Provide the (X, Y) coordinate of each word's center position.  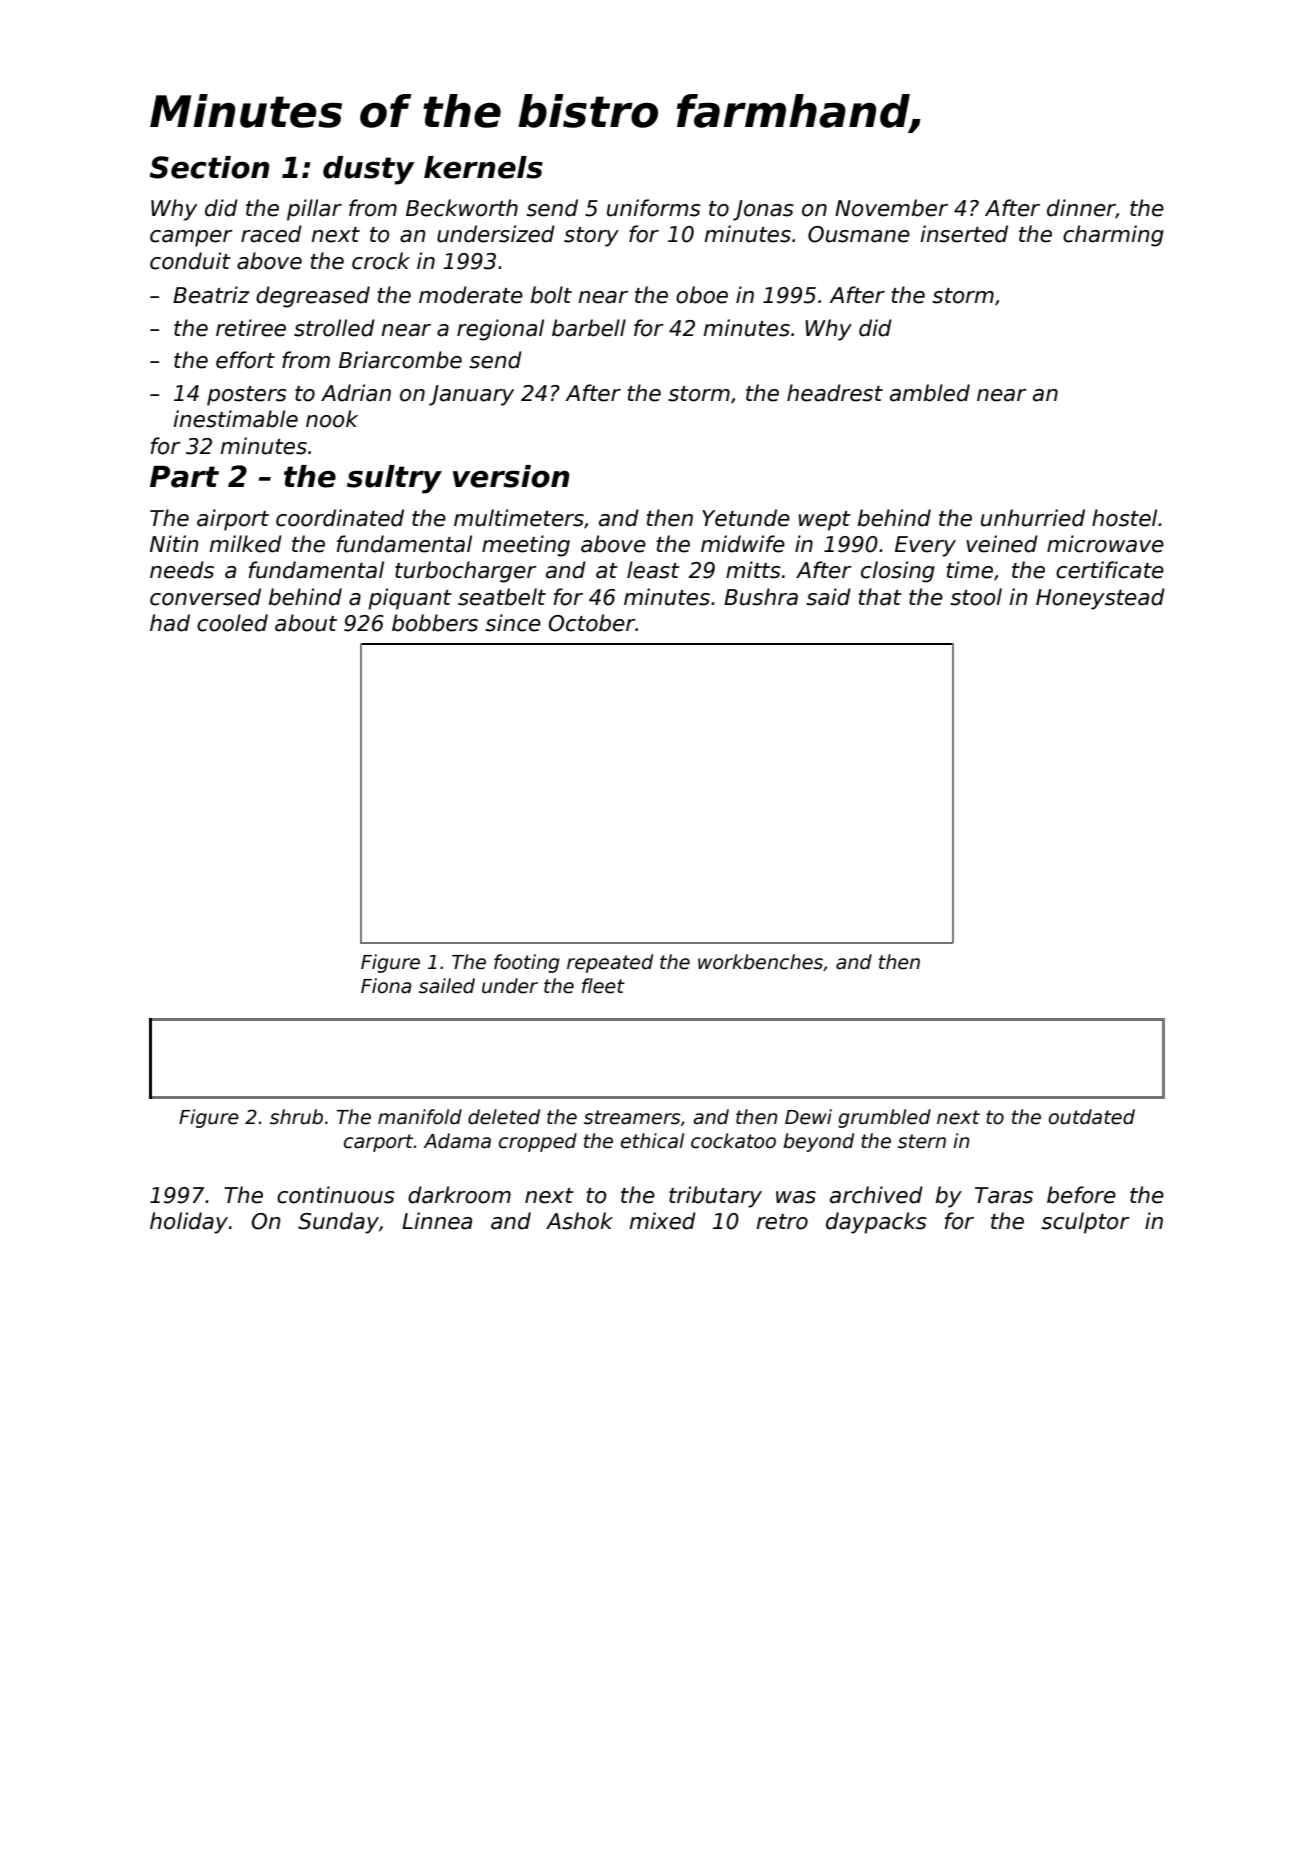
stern (922, 1141)
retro (782, 1222)
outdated (1092, 1117)
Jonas (763, 210)
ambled (930, 393)
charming (1113, 236)
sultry (394, 479)
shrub (296, 1117)
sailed (447, 986)
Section (210, 167)
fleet (603, 986)
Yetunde (746, 518)
